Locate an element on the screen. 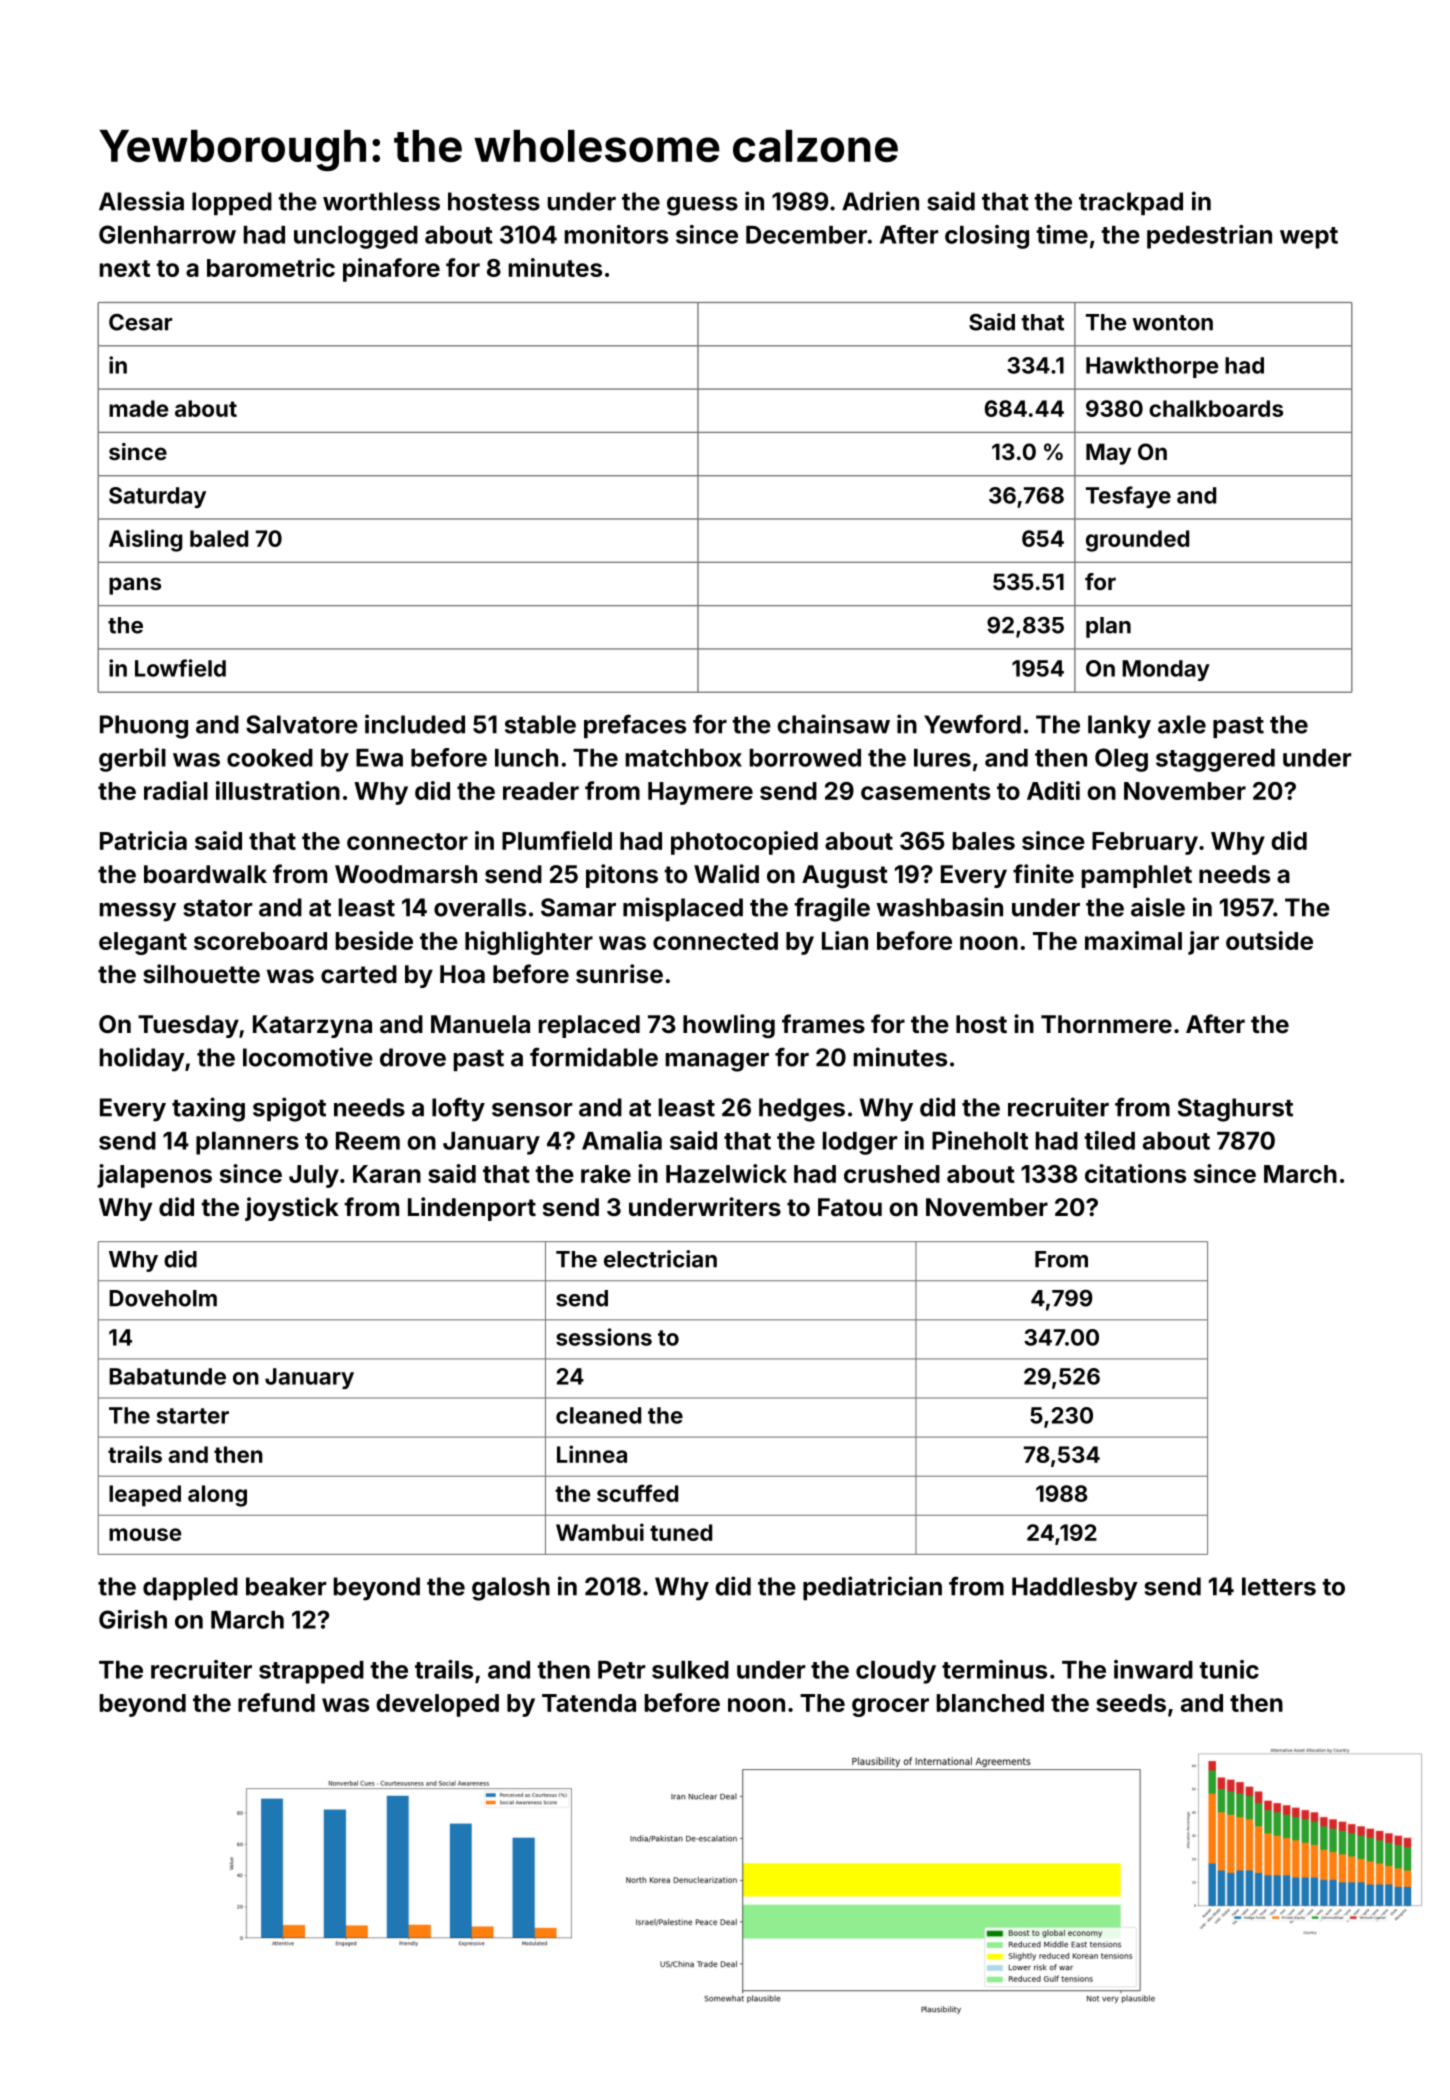 This screenshot has height=2100, width=1450. Phuong is located at coordinates (144, 727).
